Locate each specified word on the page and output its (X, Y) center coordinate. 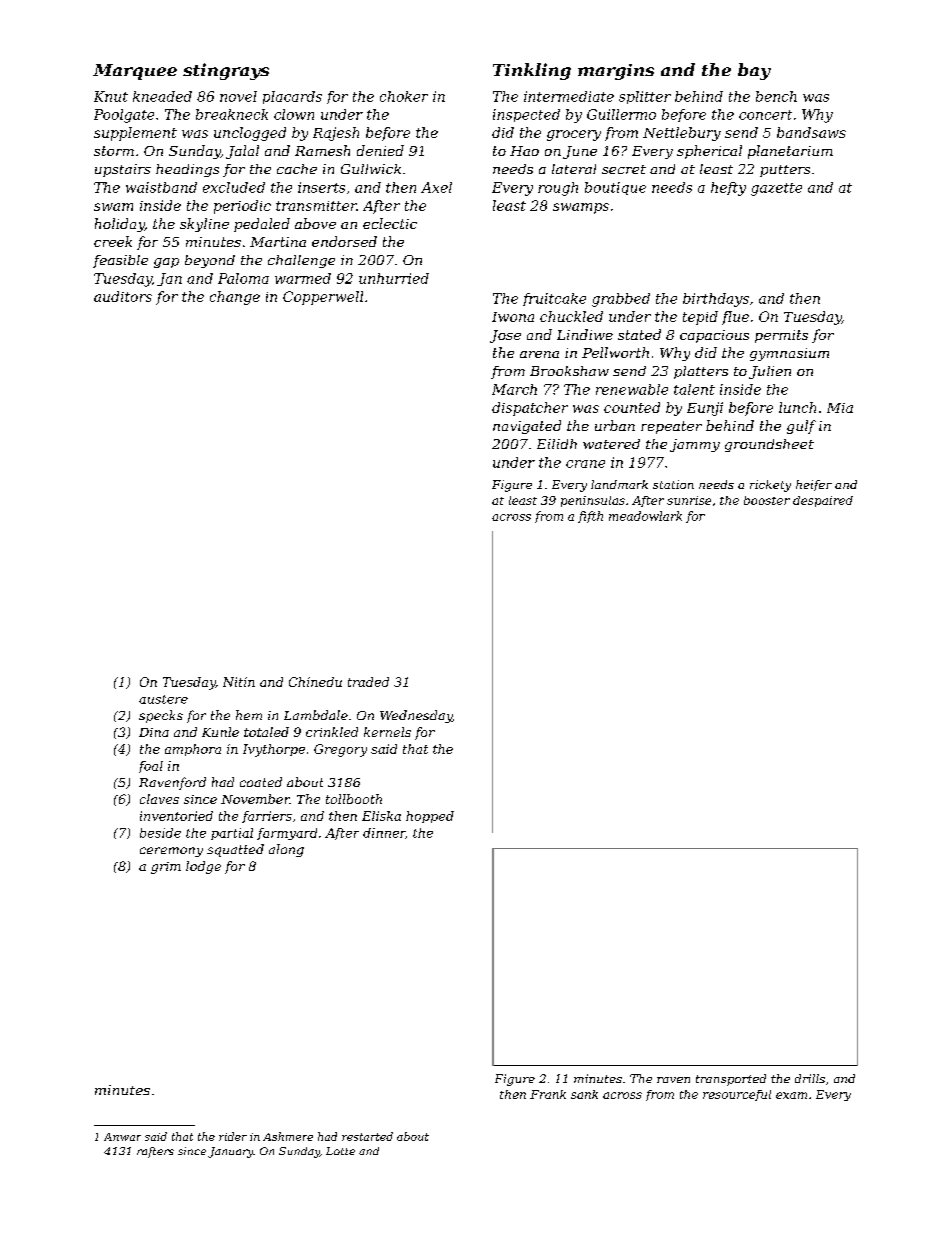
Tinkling (532, 71)
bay (754, 71)
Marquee (135, 72)
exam (791, 1095)
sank (584, 1094)
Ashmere (288, 1136)
